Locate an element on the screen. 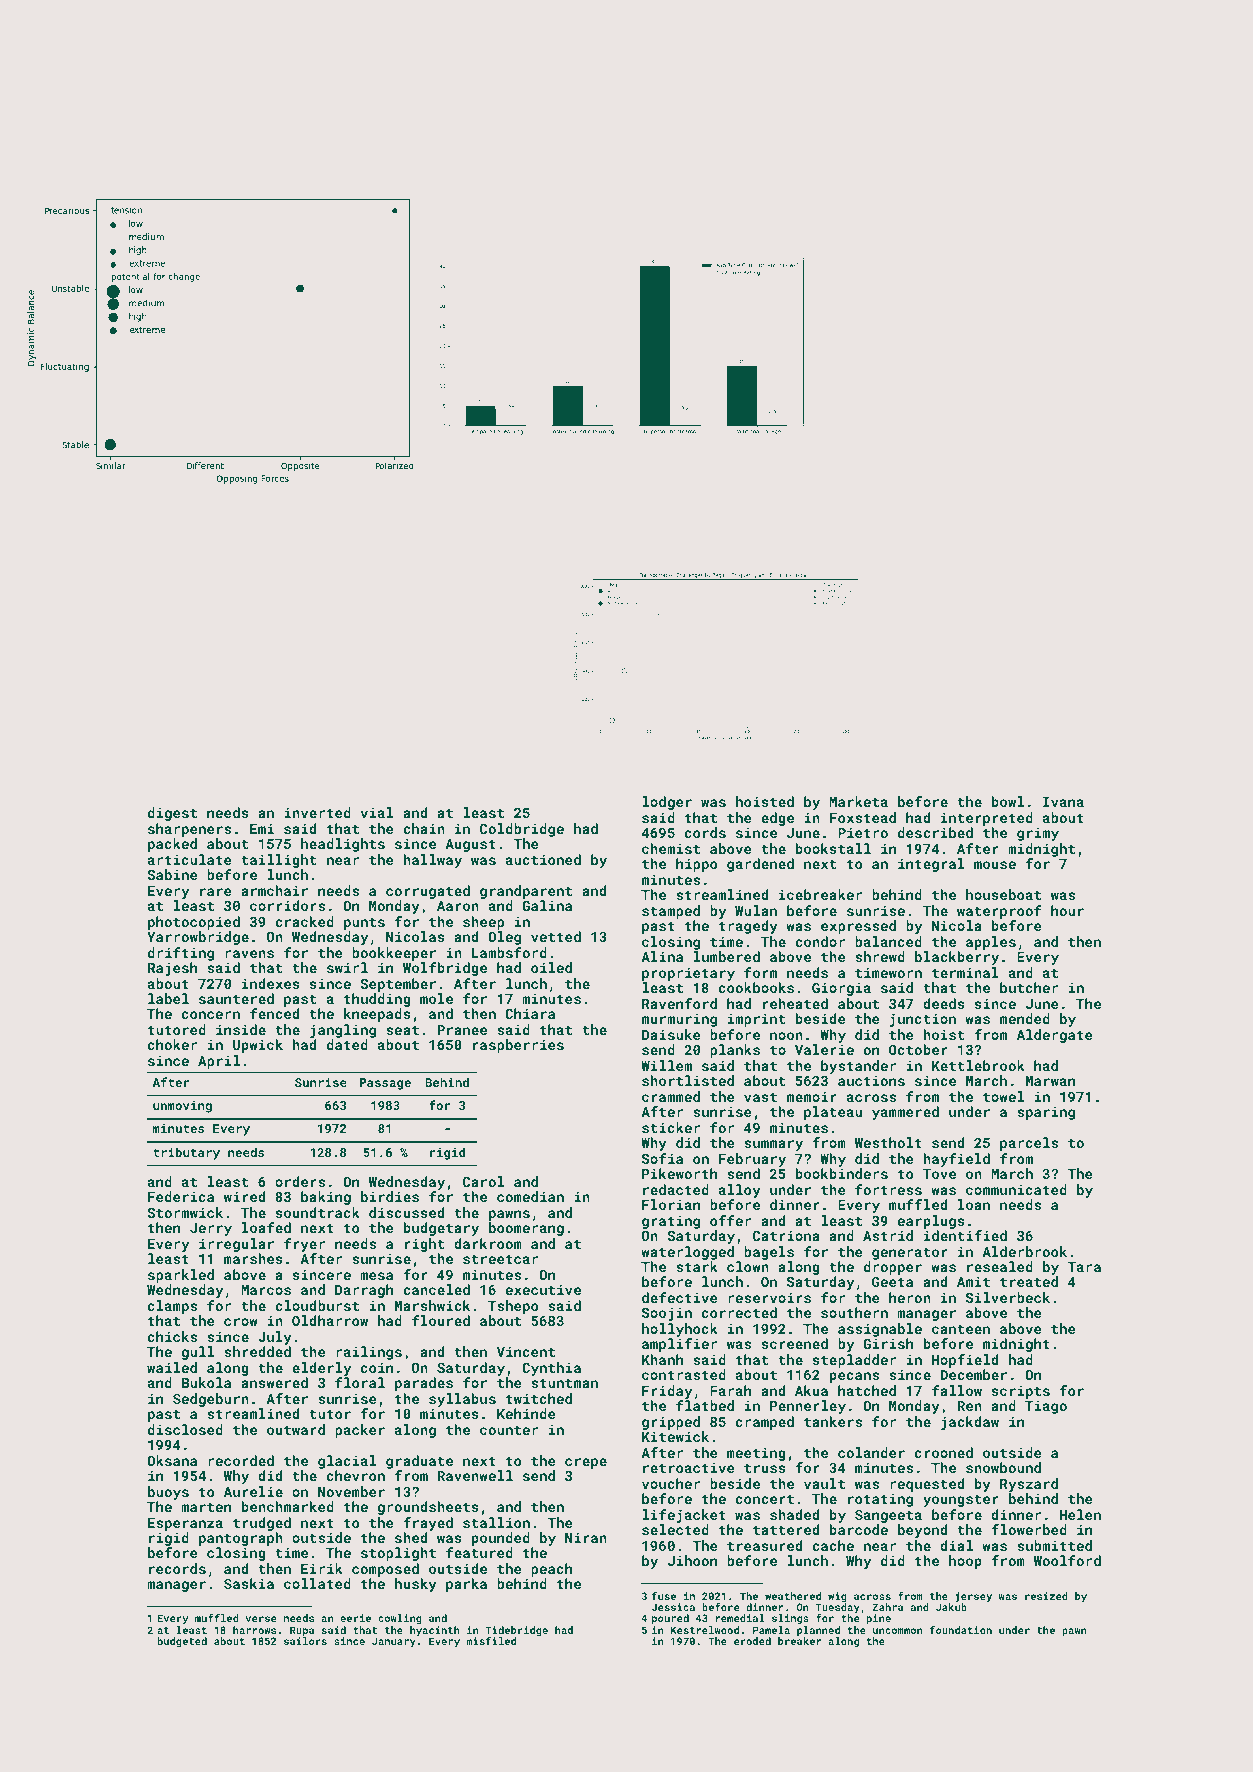 The height and width of the screenshot is (1772, 1253). Oldharrow is located at coordinates (330, 1320).
